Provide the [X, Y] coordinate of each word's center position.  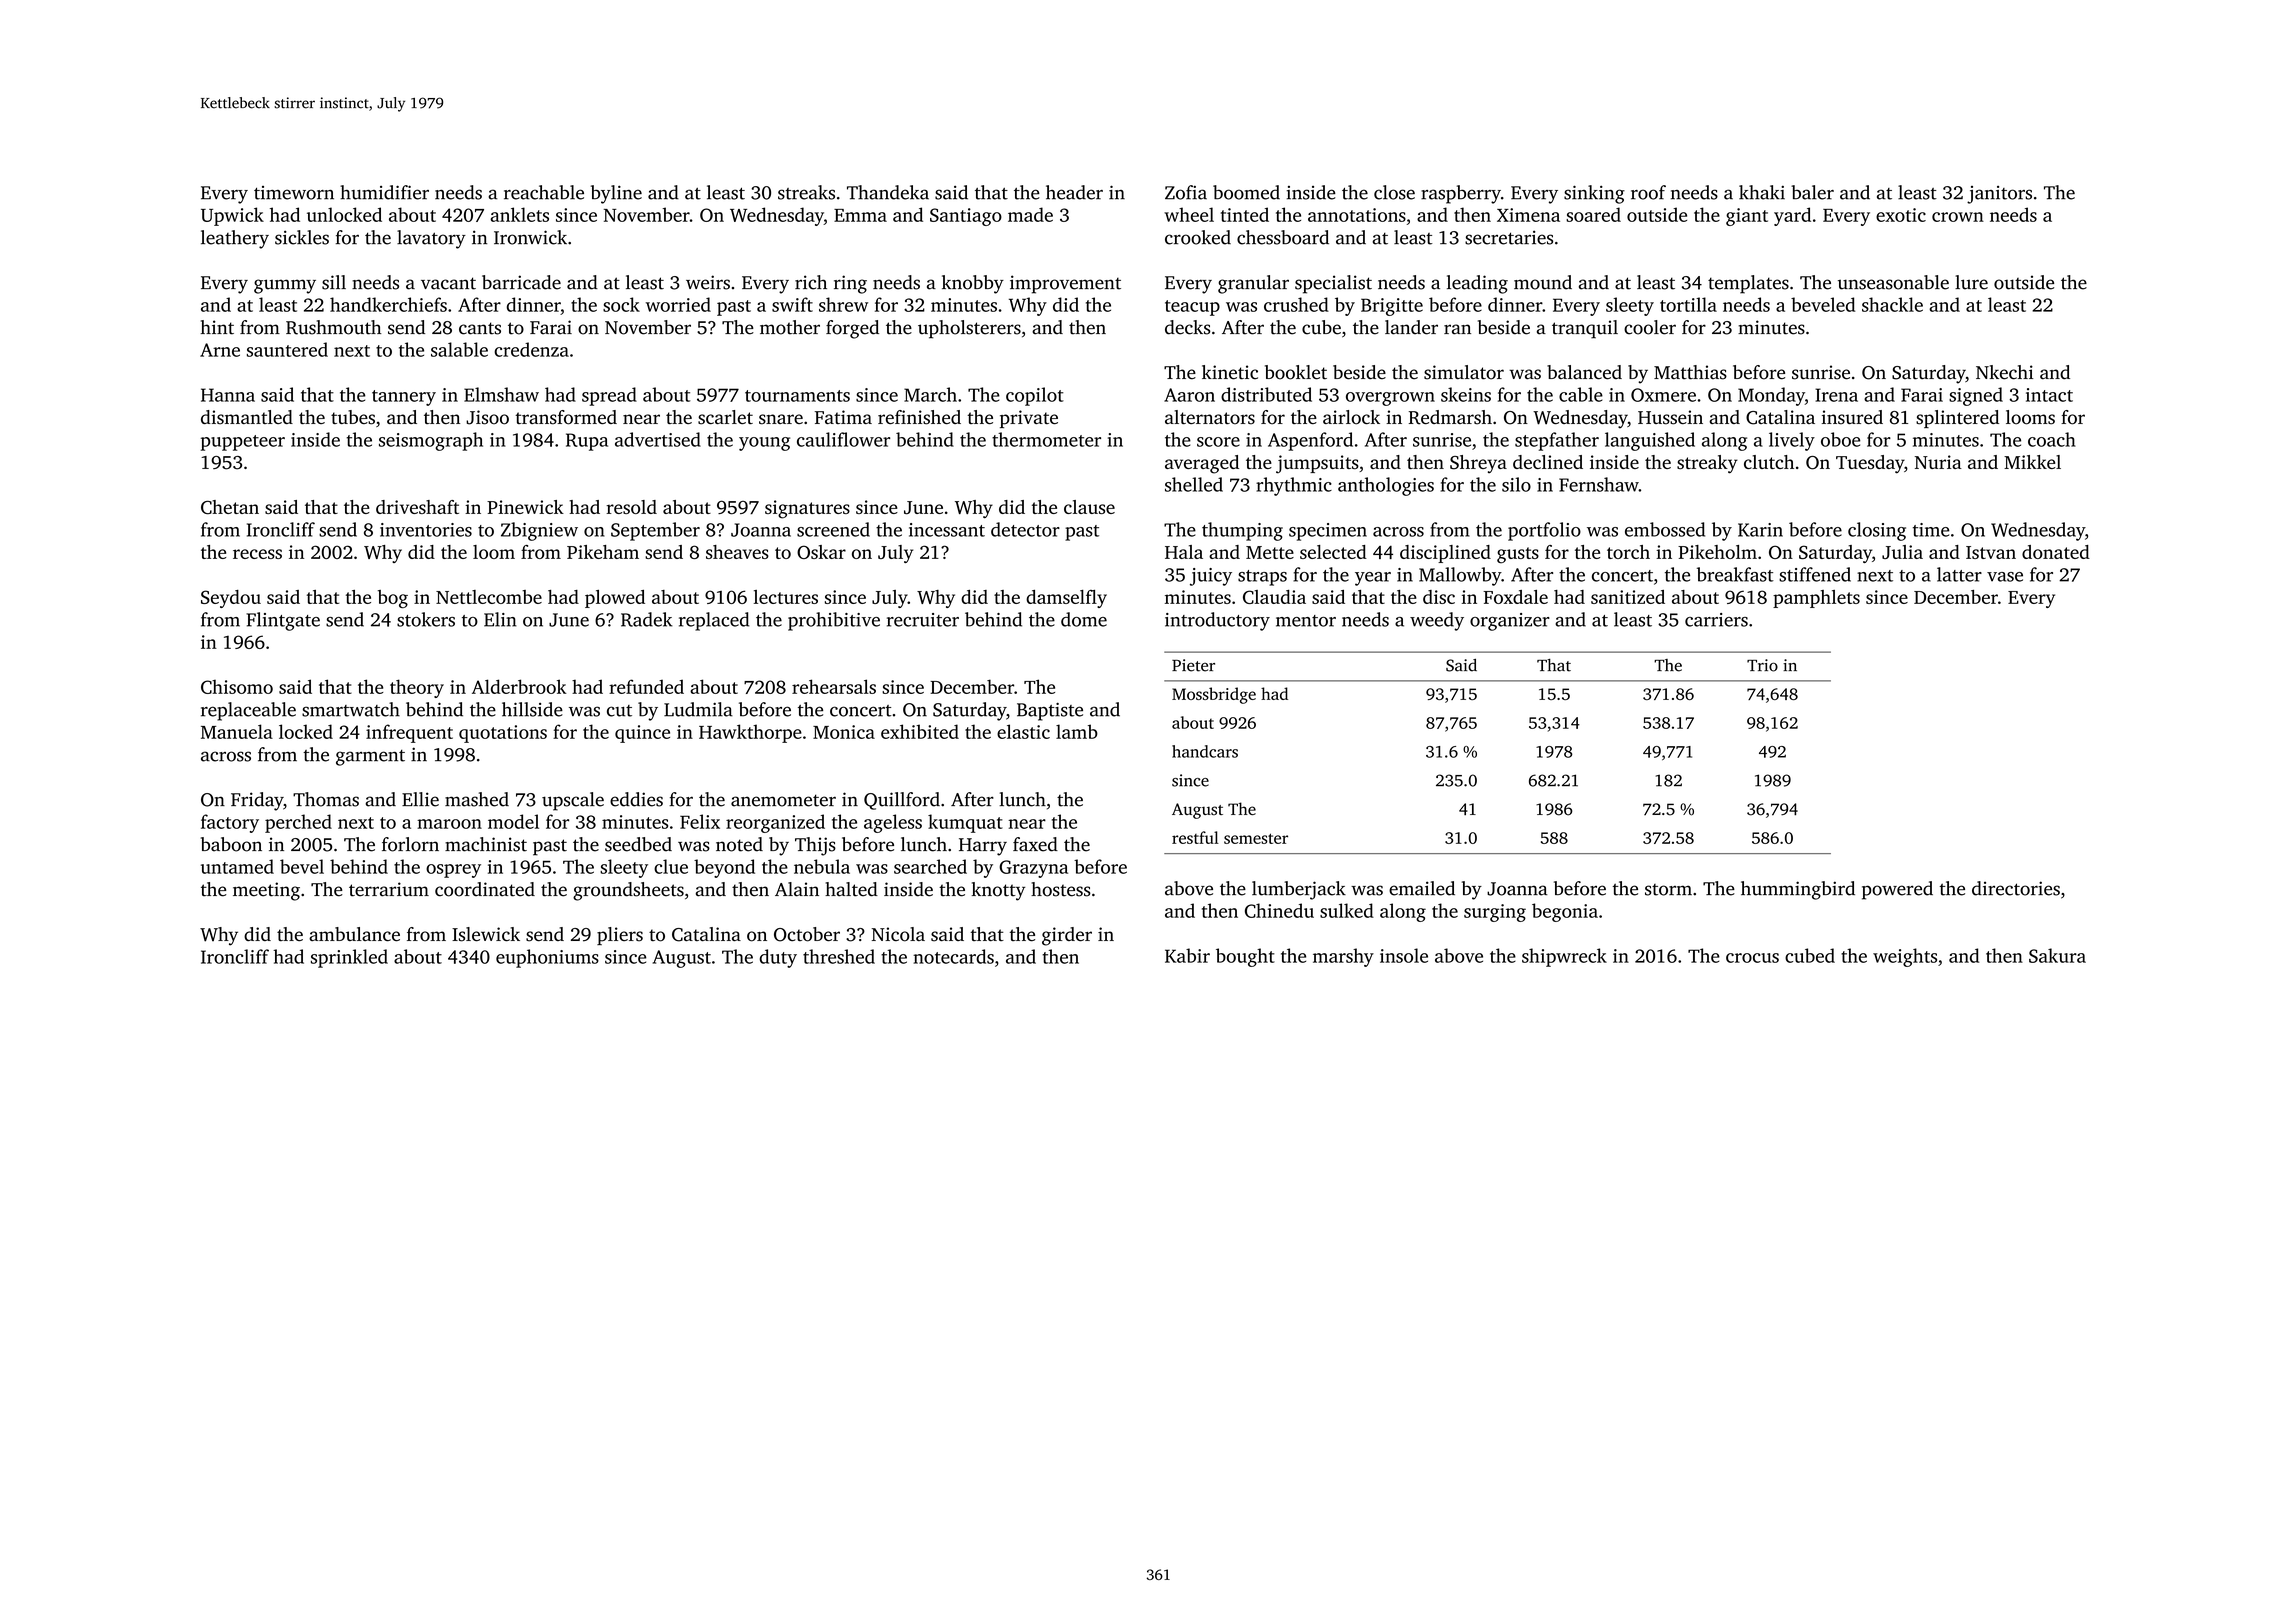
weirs [708, 282]
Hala [1184, 552]
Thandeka [888, 192]
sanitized [1628, 597]
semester [1256, 838]
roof [1648, 192]
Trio [1762, 665]
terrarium [389, 889]
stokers [426, 619]
